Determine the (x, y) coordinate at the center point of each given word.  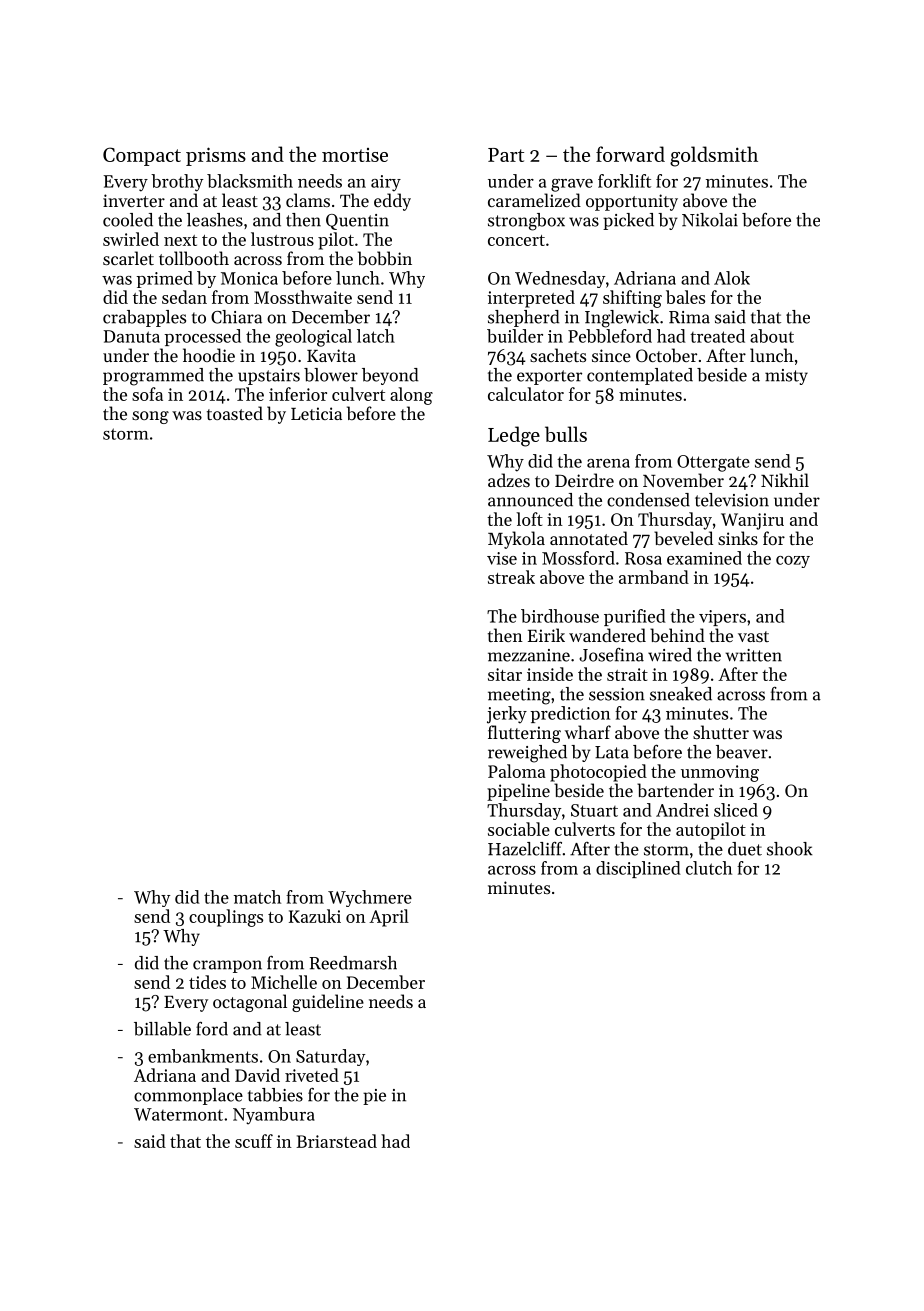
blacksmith (250, 181)
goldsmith (714, 156)
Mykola (516, 540)
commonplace (188, 1096)
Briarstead (336, 1141)
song (150, 417)
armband (654, 577)
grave (572, 185)
